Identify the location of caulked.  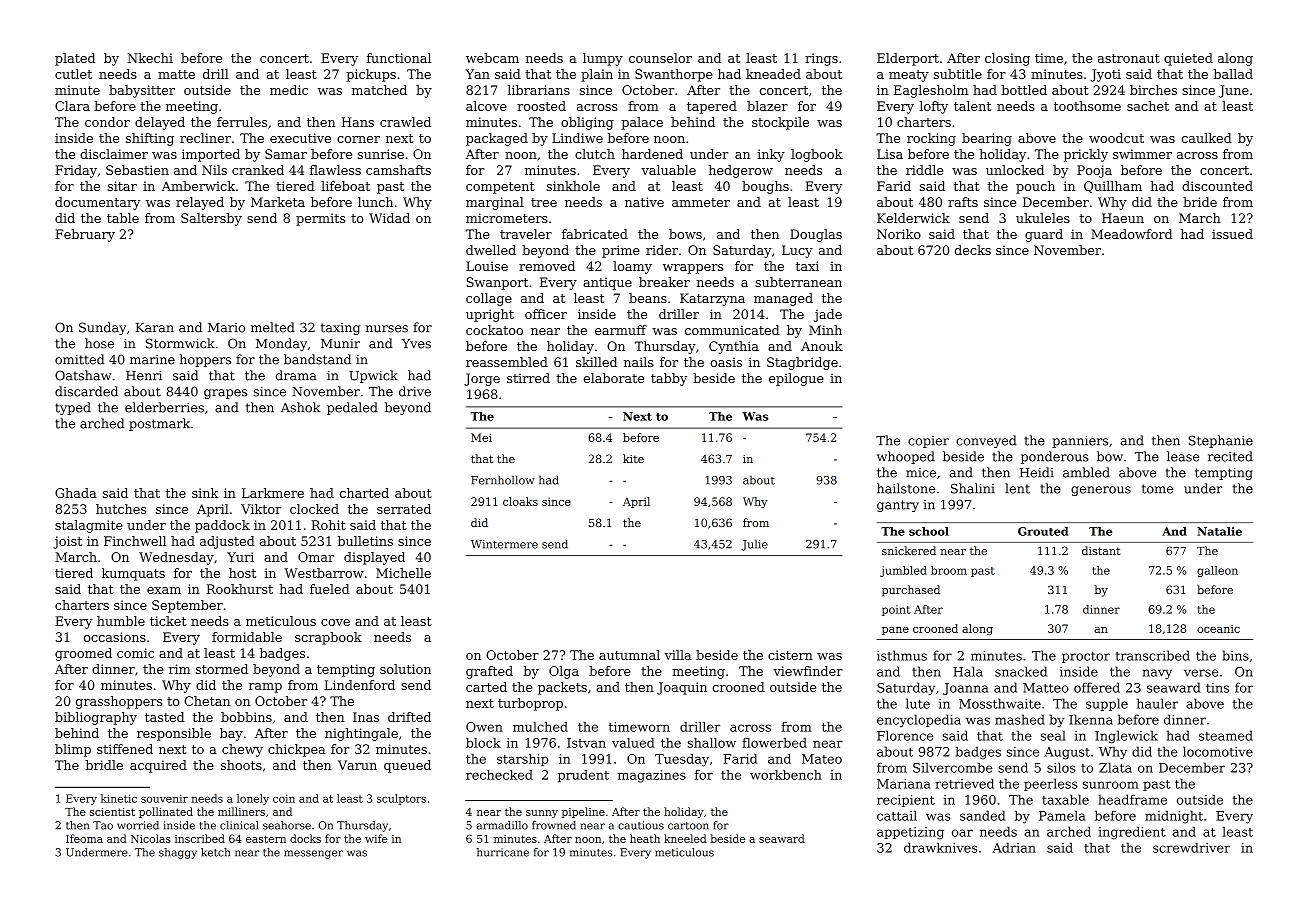
(1207, 138).
